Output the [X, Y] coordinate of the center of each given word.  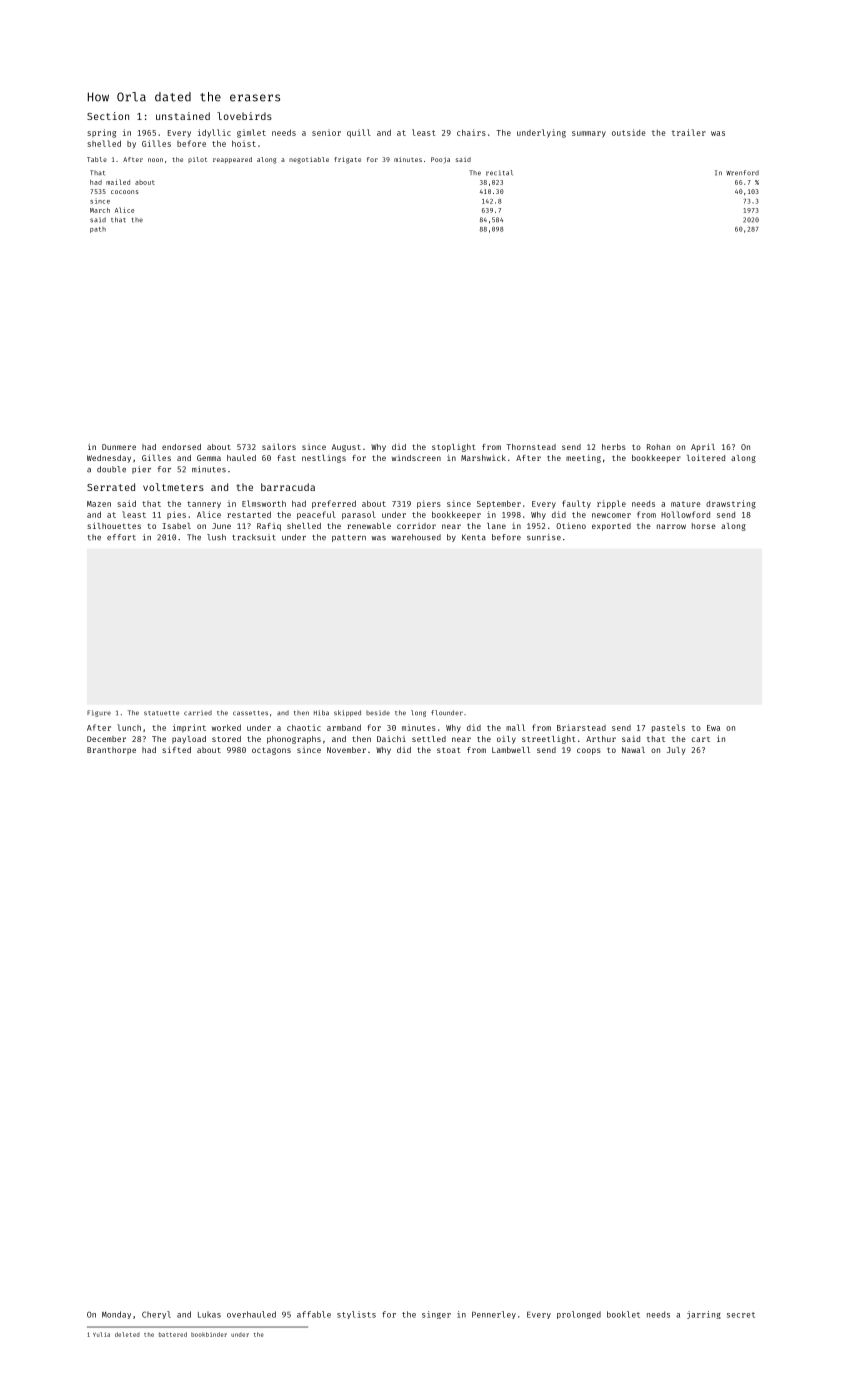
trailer [689, 132]
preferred [334, 504]
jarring [704, 1315]
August [346, 448]
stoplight [454, 448]
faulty [576, 504]
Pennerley [494, 1315]
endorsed [181, 447]
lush [216, 537]
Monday [116, 1315]
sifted [176, 749]
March [100, 210]
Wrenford [742, 173]
